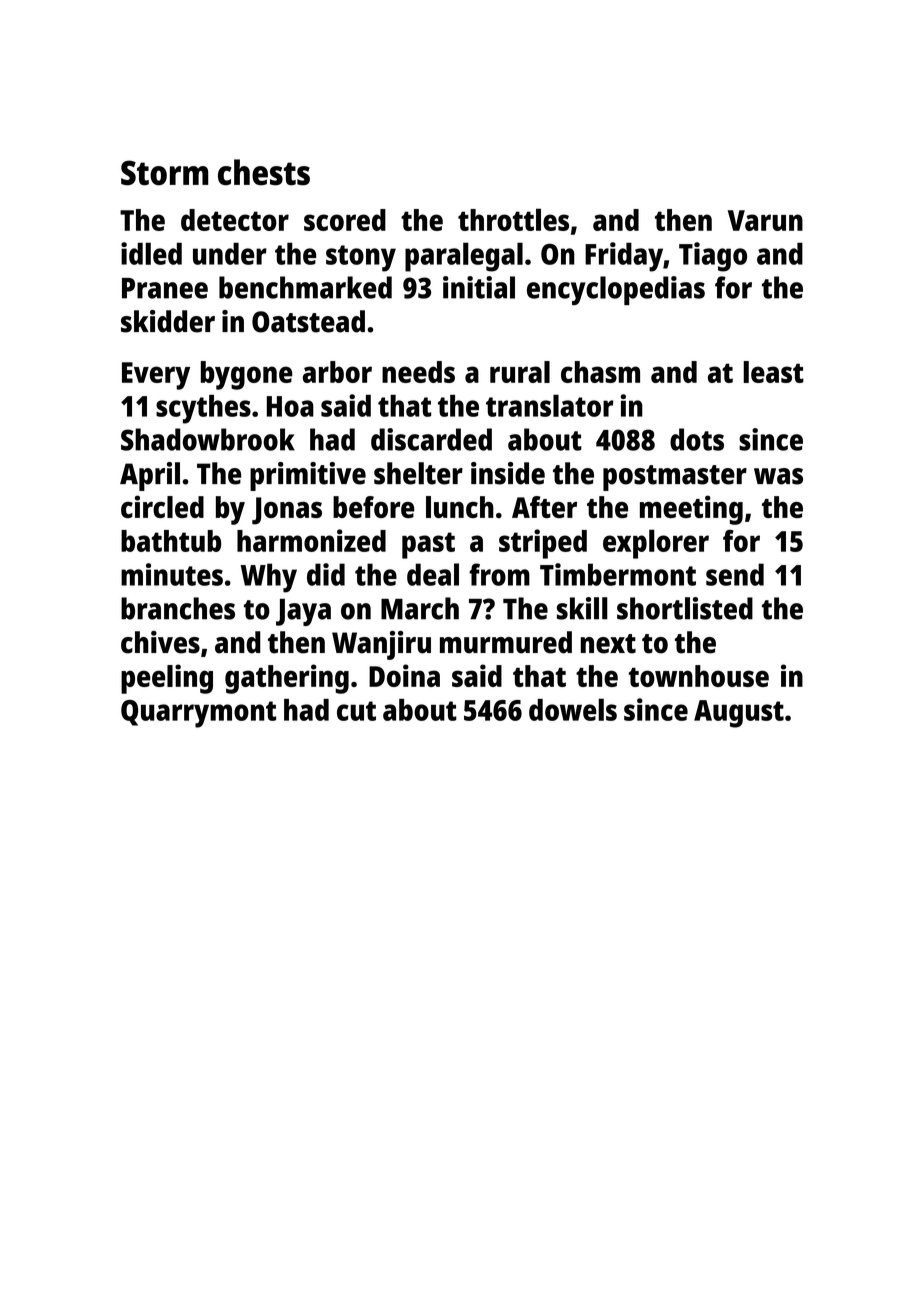 Image resolution: width=924 pixels, height=1311 pixels. I want to click on throttles, so click(513, 219).
